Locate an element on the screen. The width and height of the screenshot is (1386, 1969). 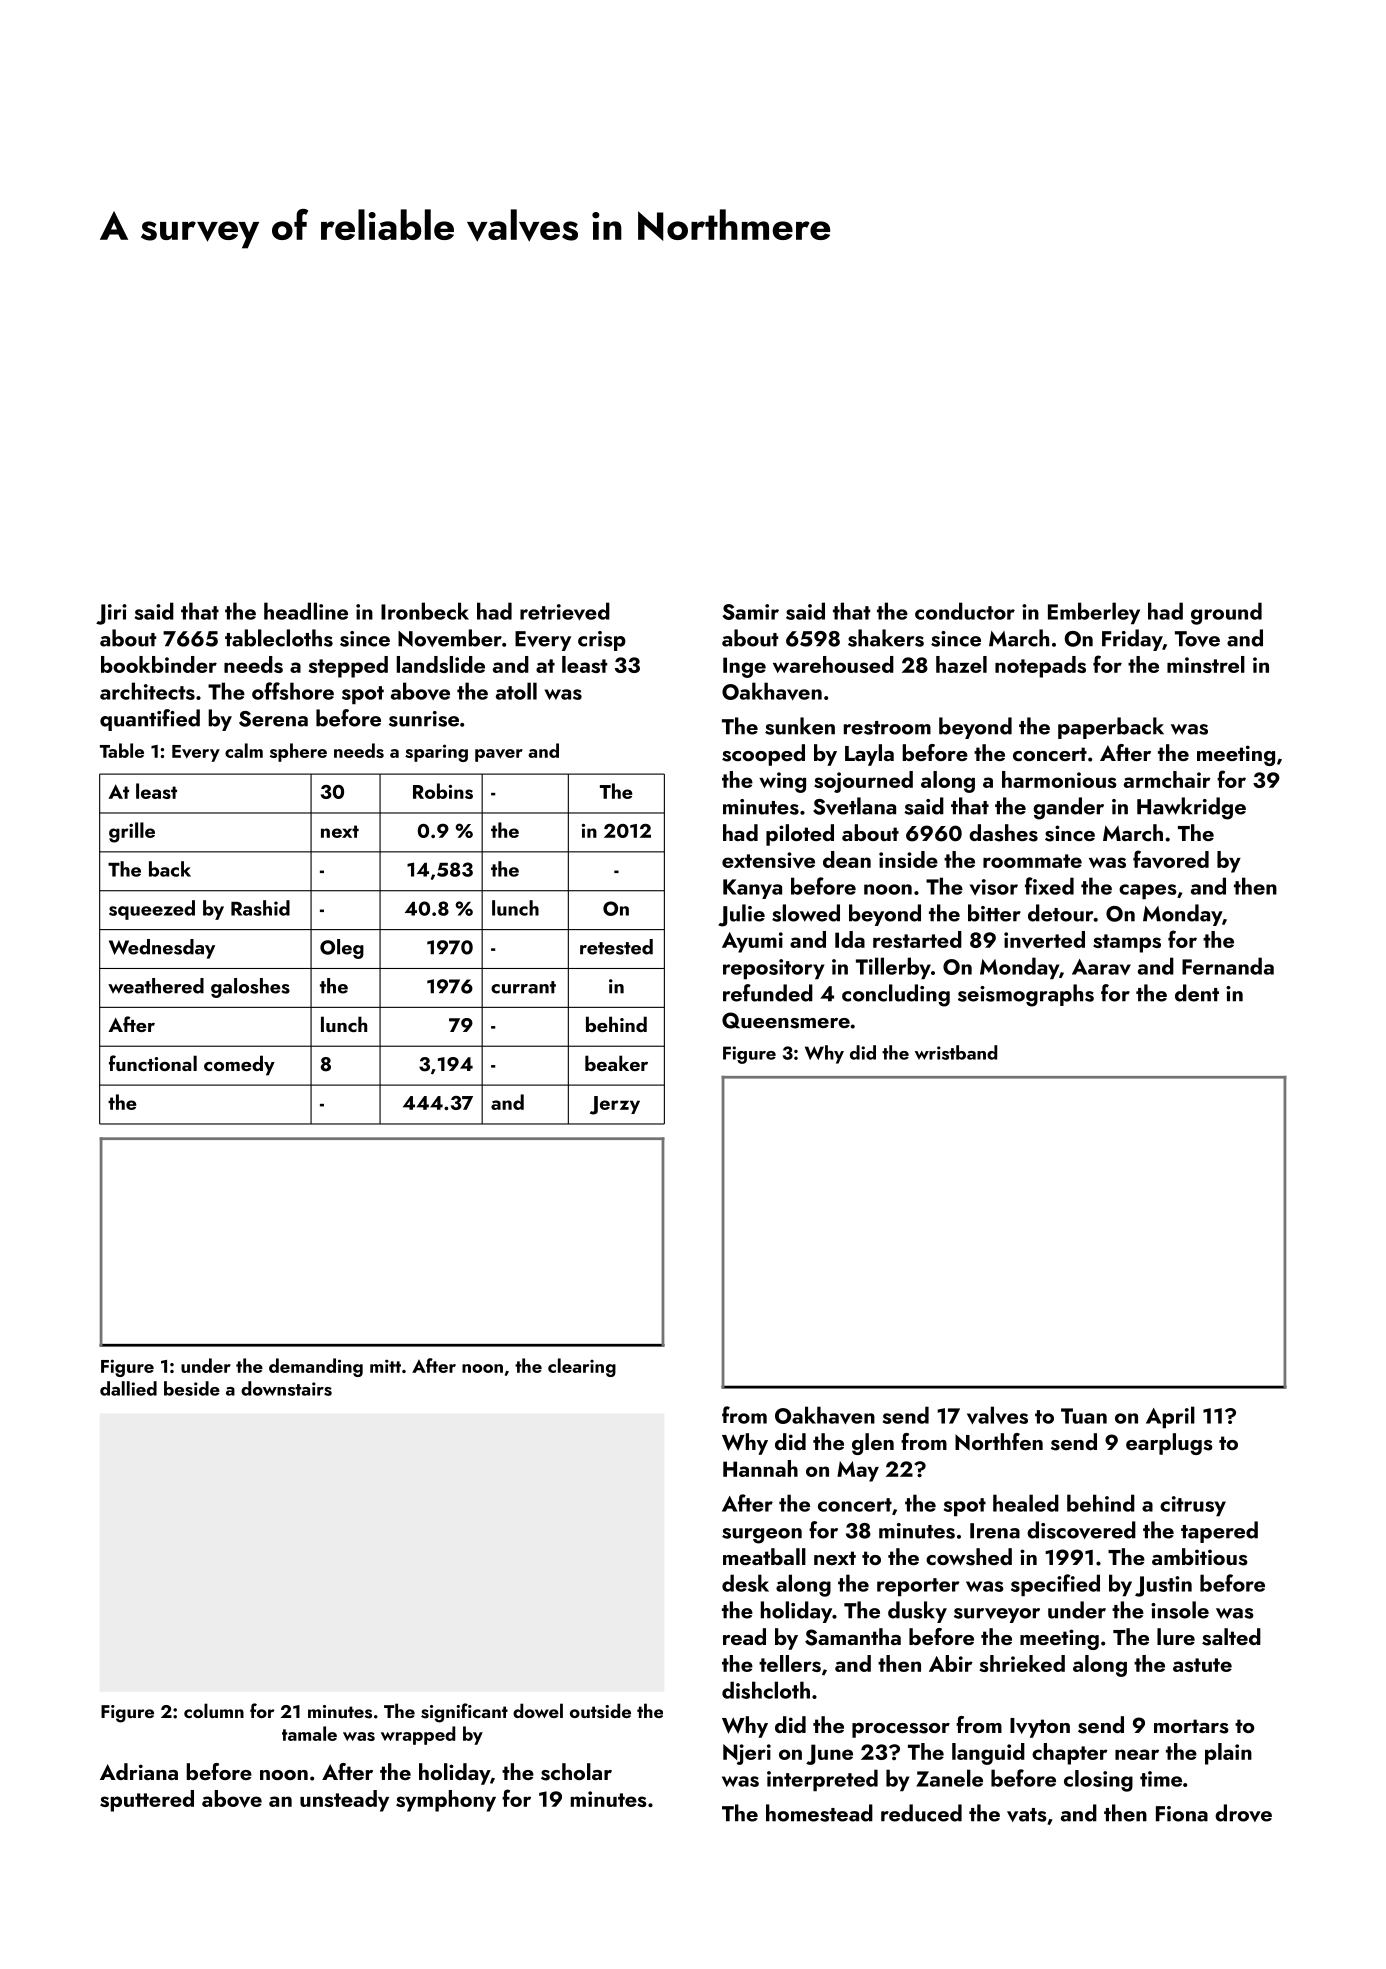
earplugs is located at coordinates (1169, 1444).
